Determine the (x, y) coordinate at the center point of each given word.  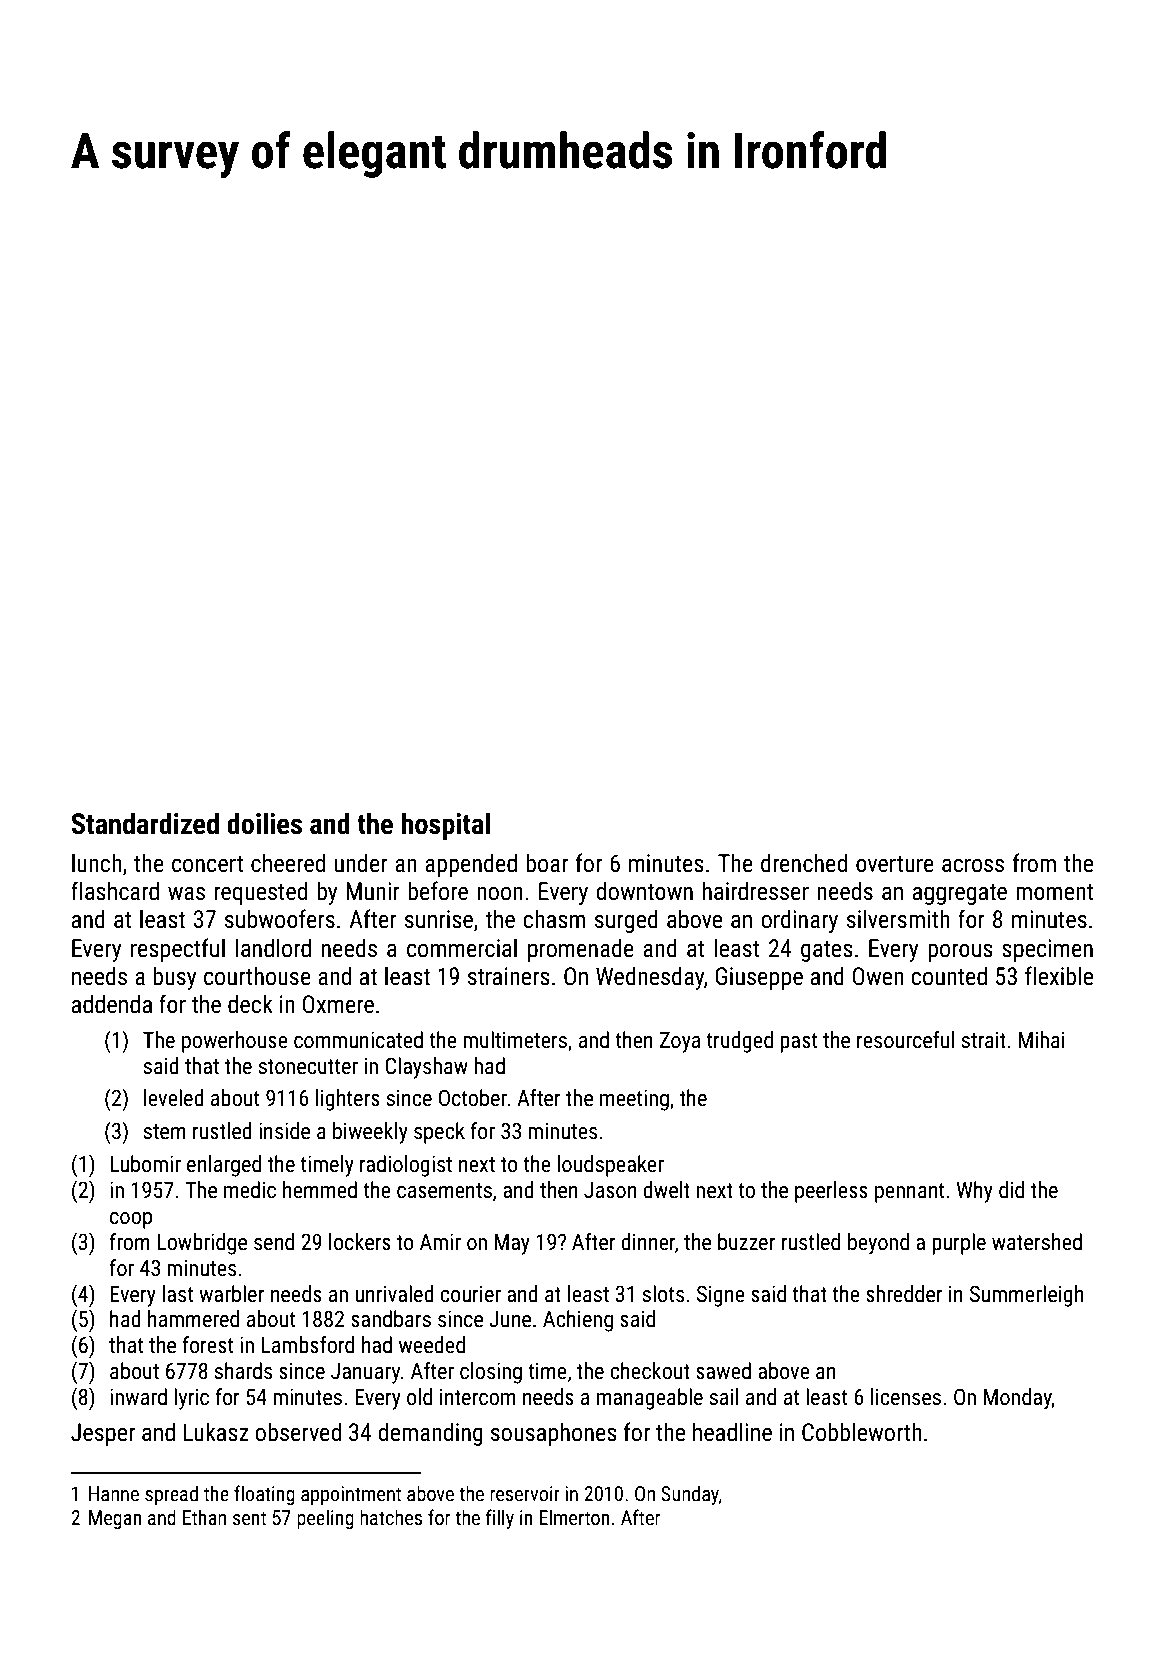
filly (500, 1519)
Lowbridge (202, 1244)
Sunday (690, 1495)
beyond (878, 1244)
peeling (325, 1519)
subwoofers (280, 919)
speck (439, 1133)
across (973, 866)
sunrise (439, 919)
